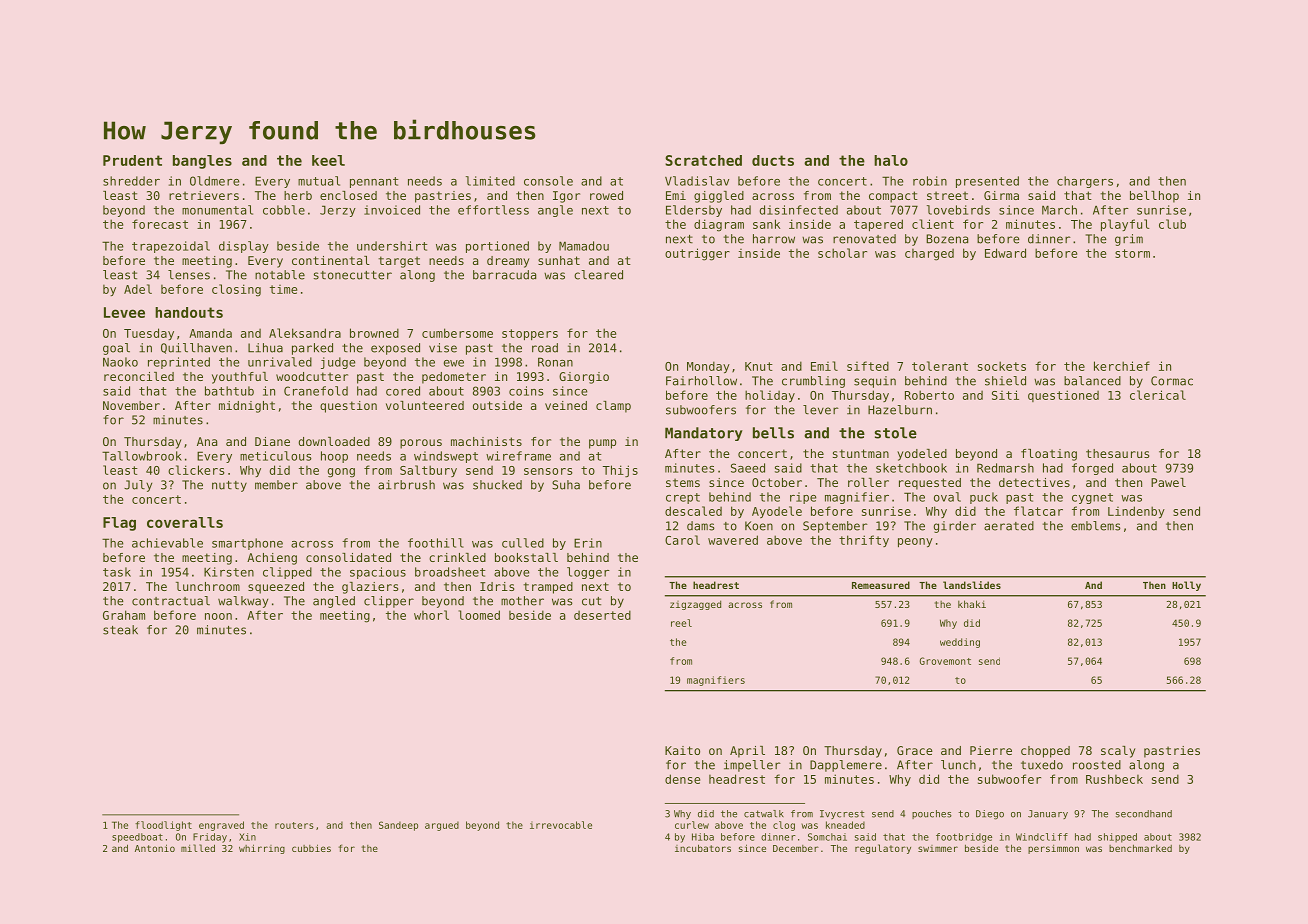 This document has height=924, width=1308. What do you see at coordinates (163, 826) in the document?
I see `floodlight` at bounding box center [163, 826].
